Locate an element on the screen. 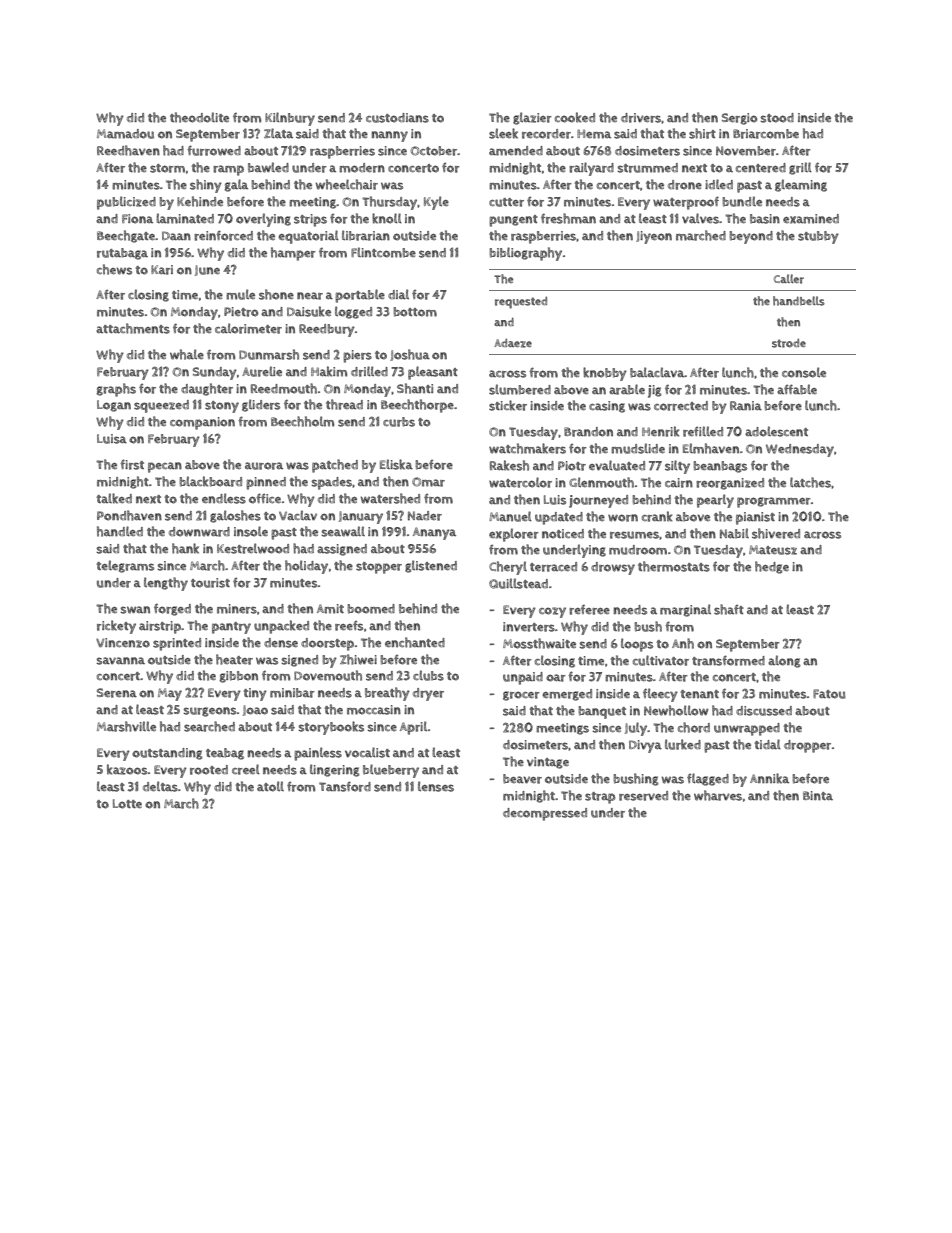 The image size is (952, 1233). beanbags is located at coordinates (720, 467).
